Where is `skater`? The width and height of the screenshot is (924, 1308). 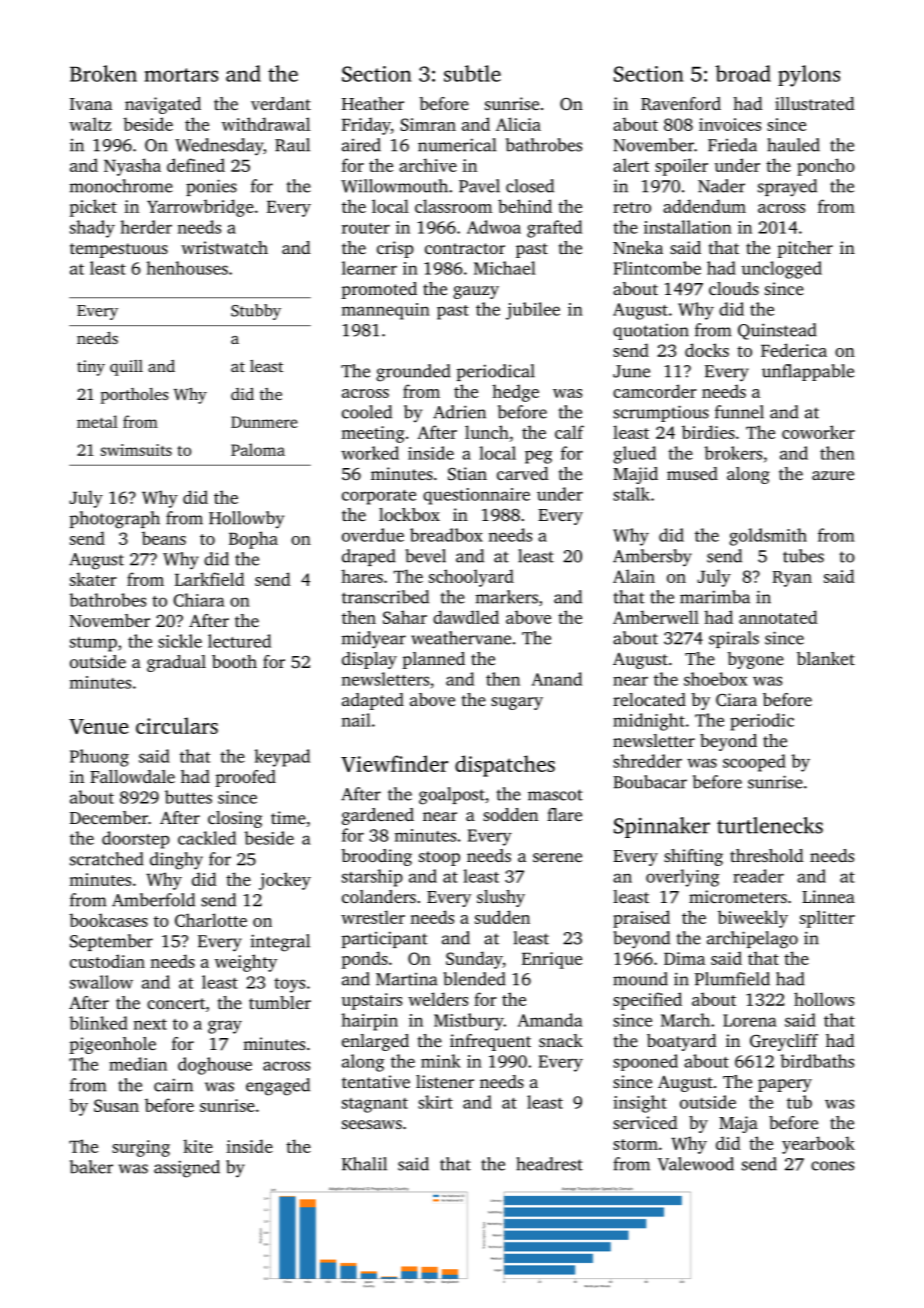 skater is located at coordinates (93, 579).
